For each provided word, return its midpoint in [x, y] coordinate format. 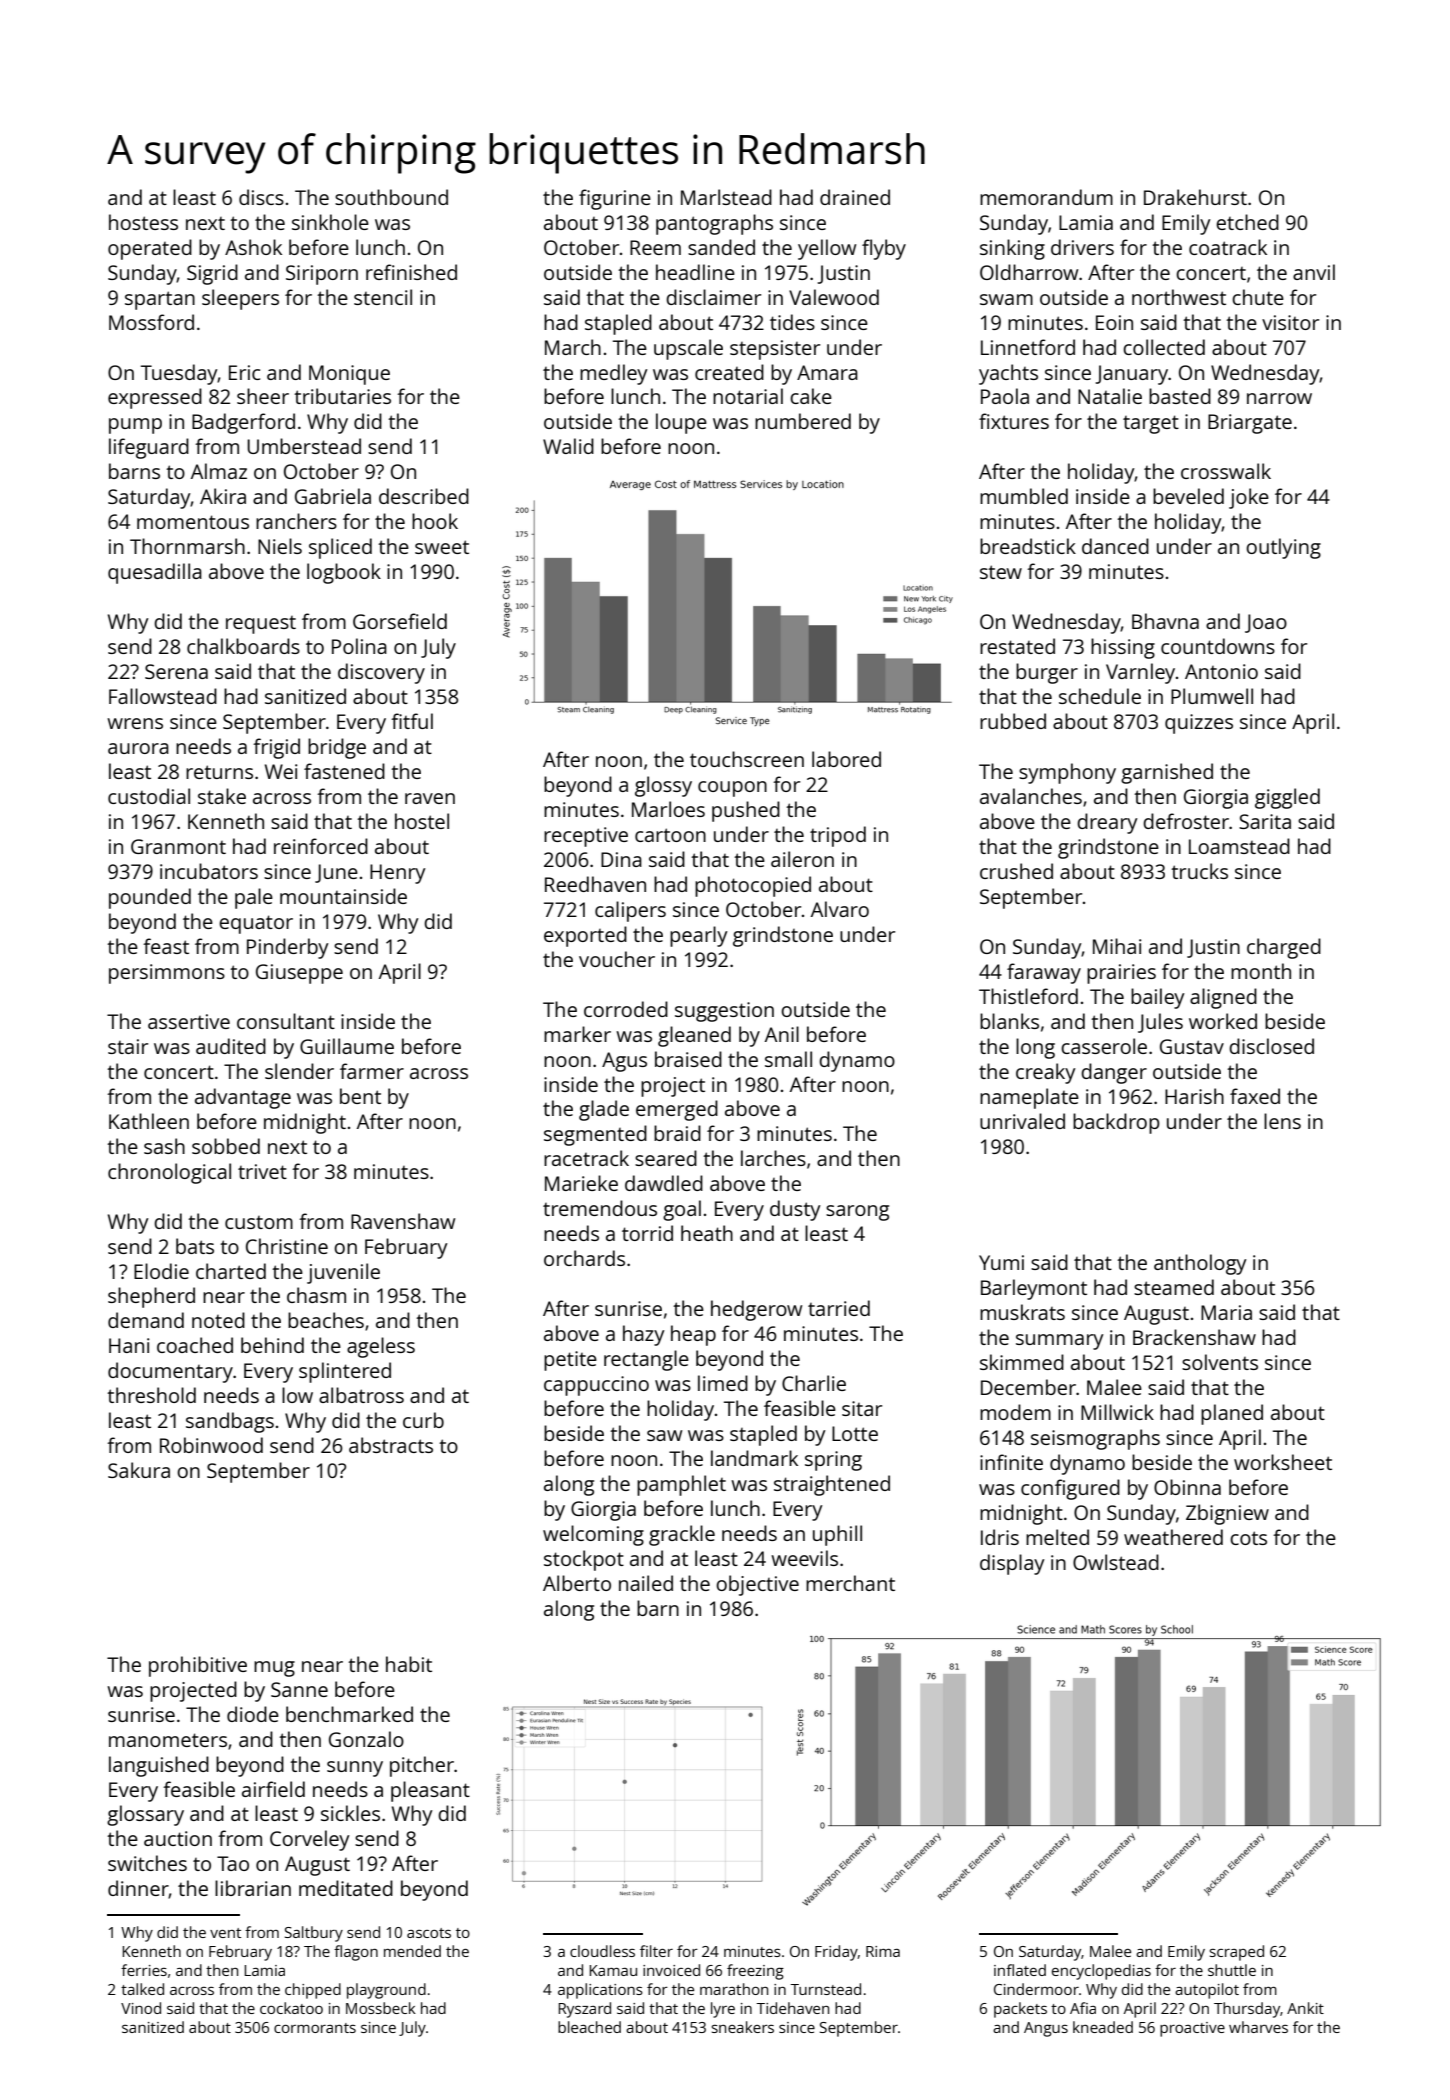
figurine [615, 199]
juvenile [343, 1273]
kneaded [1103, 2027]
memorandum [1046, 197]
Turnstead [825, 1989]
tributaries [342, 396]
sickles [350, 1813]
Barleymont [1034, 1289]
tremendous [600, 1208]
